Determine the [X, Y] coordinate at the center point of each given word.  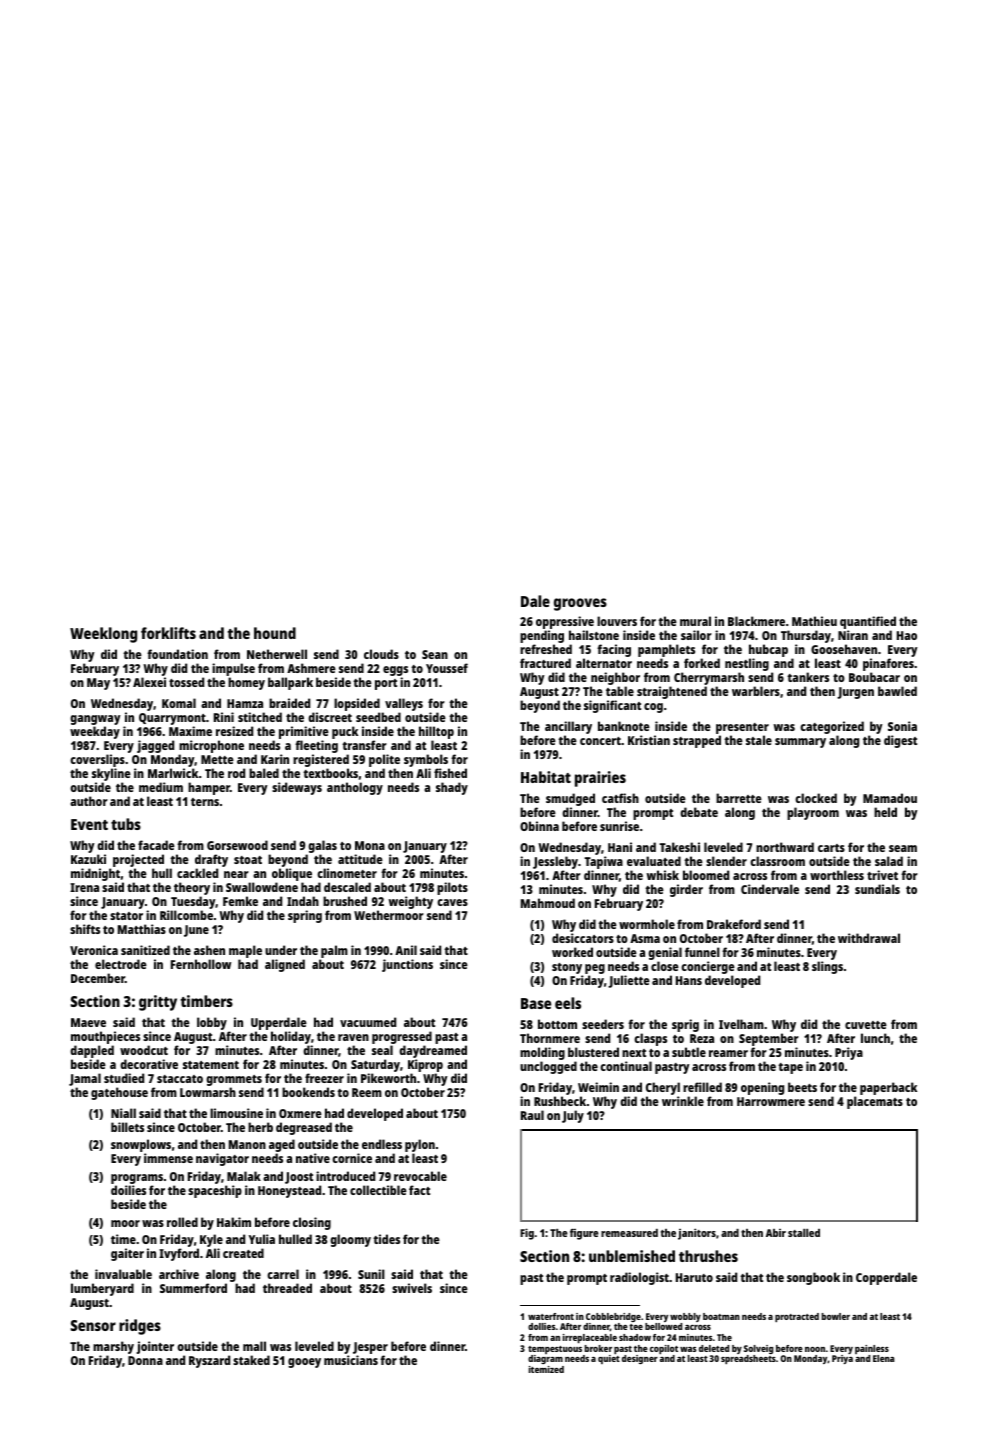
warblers [756, 691]
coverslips [97, 760]
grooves [580, 604]
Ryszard [209, 1361]
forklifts [168, 633]
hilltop [436, 732]
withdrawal [869, 938]
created [243, 1253]
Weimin [598, 1087]
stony [567, 969]
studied [124, 1078]
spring [305, 916]
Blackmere [756, 621]
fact [419, 1190]
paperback [888, 1088]
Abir [776, 1233]
